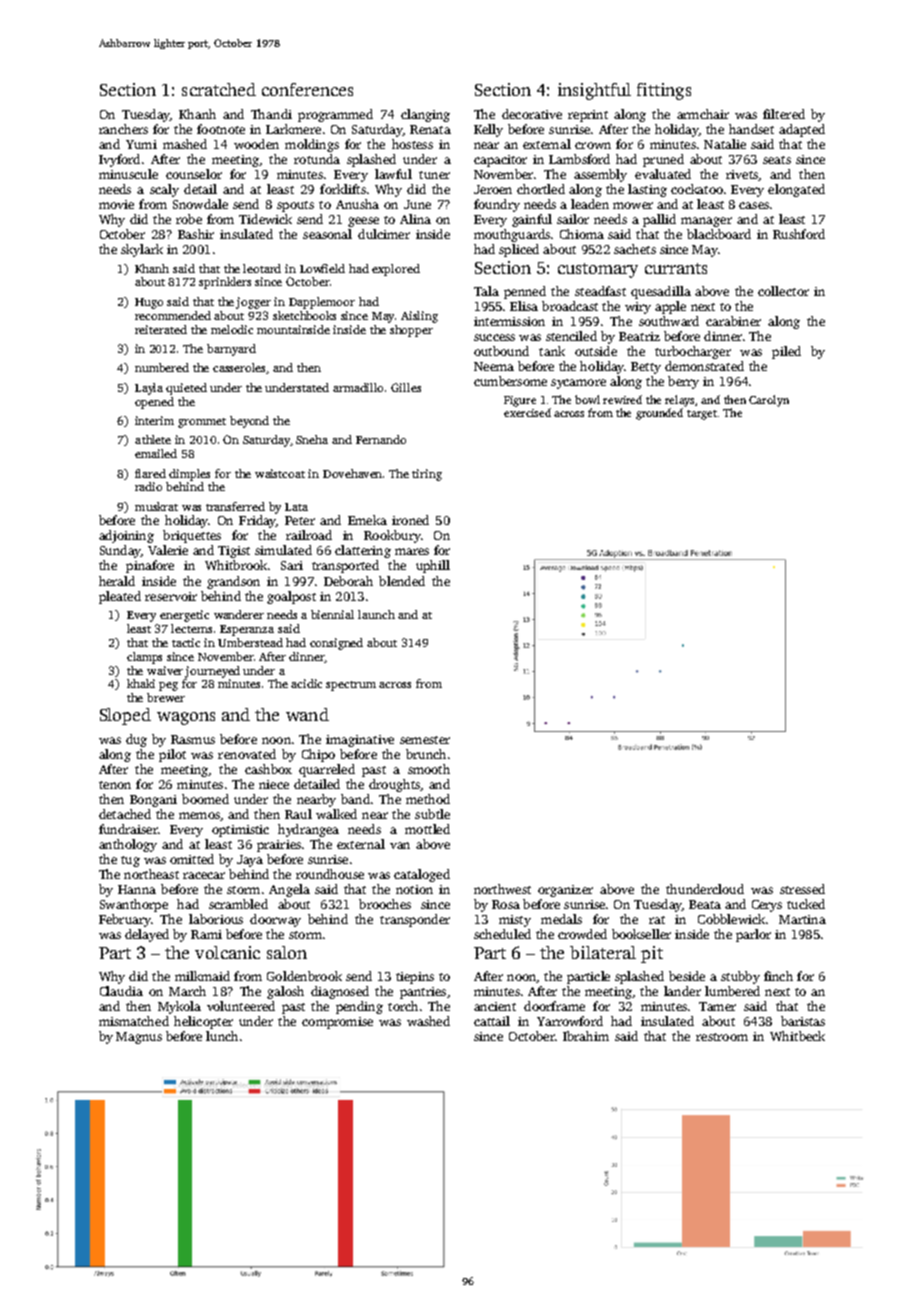 This image has height=1308, width=924. I want to click on scaly, so click(164, 190).
